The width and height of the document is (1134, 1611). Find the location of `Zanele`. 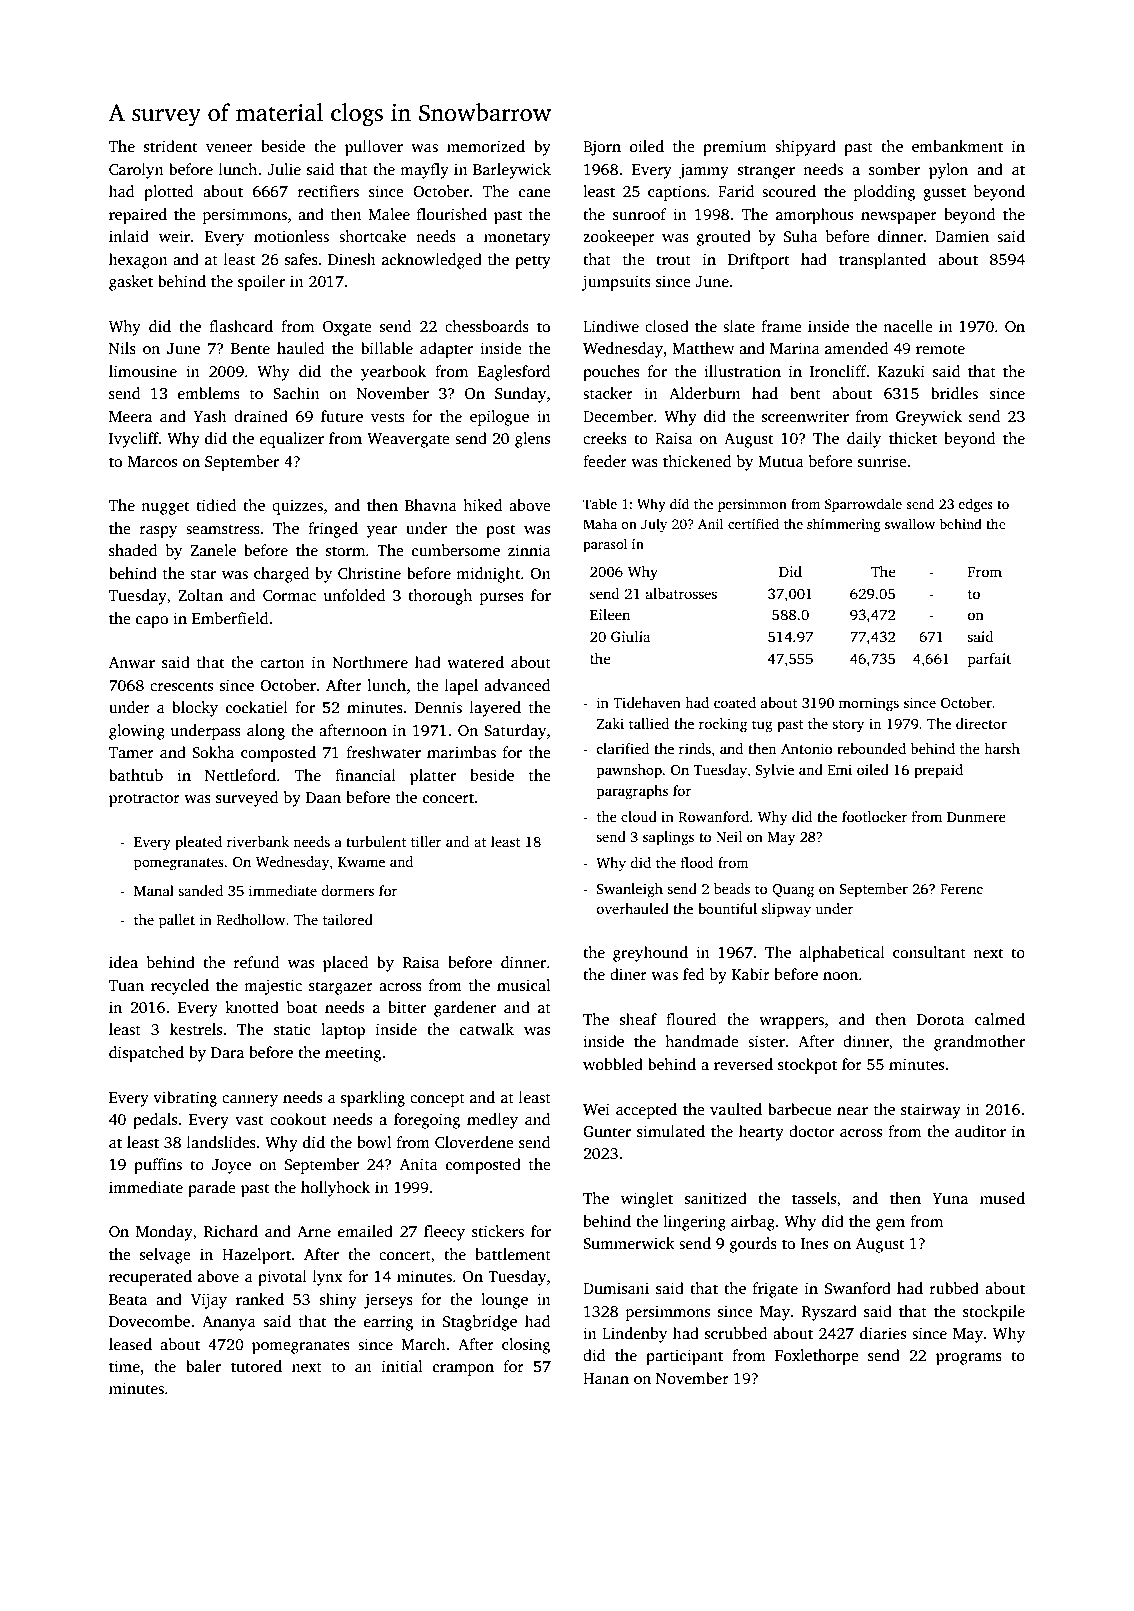

Zanele is located at coordinates (213, 550).
